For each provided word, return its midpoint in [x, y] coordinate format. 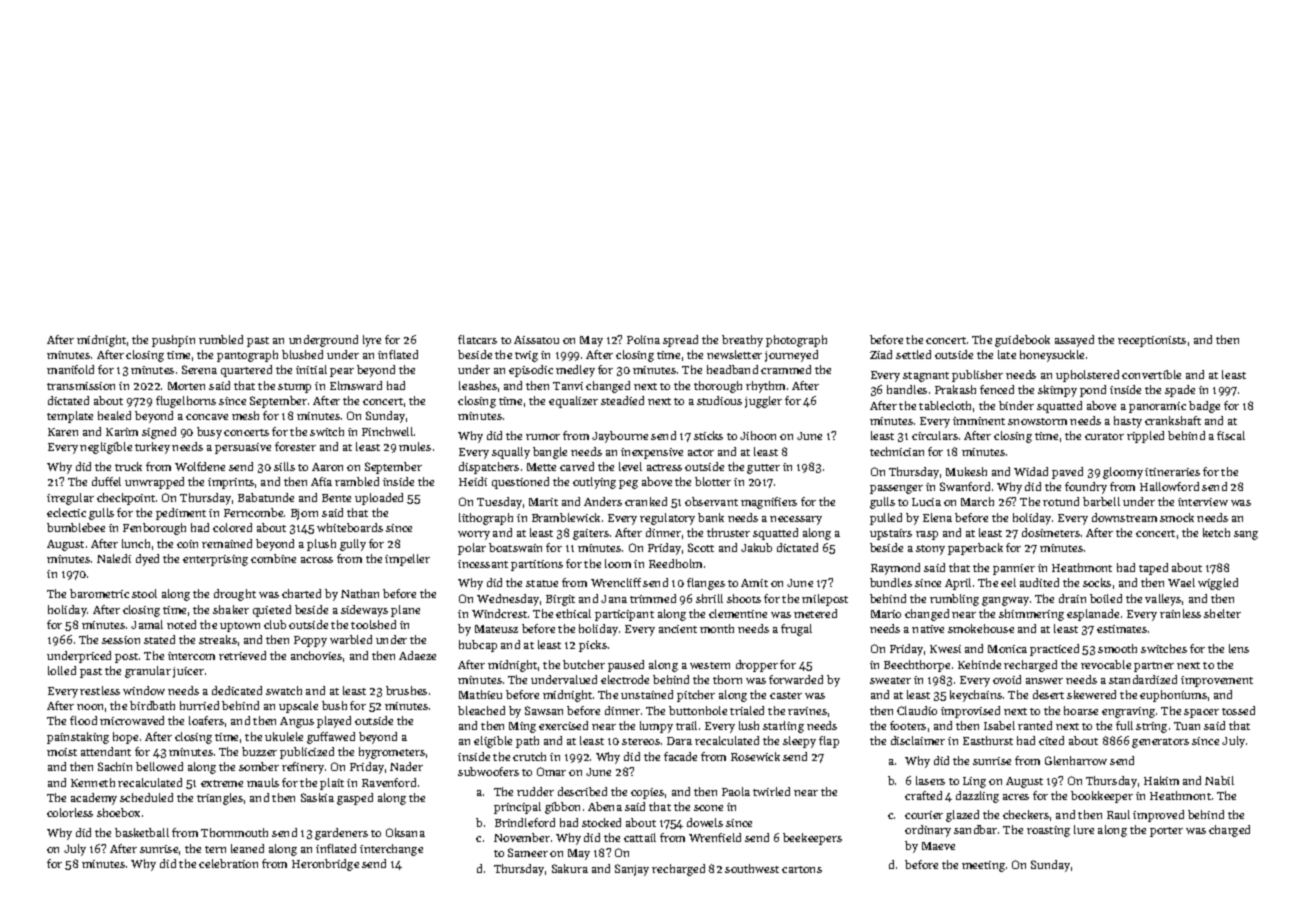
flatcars [477, 339]
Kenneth [93, 782]
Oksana [405, 832]
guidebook [1022, 341]
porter [1166, 832]
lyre [372, 341]
